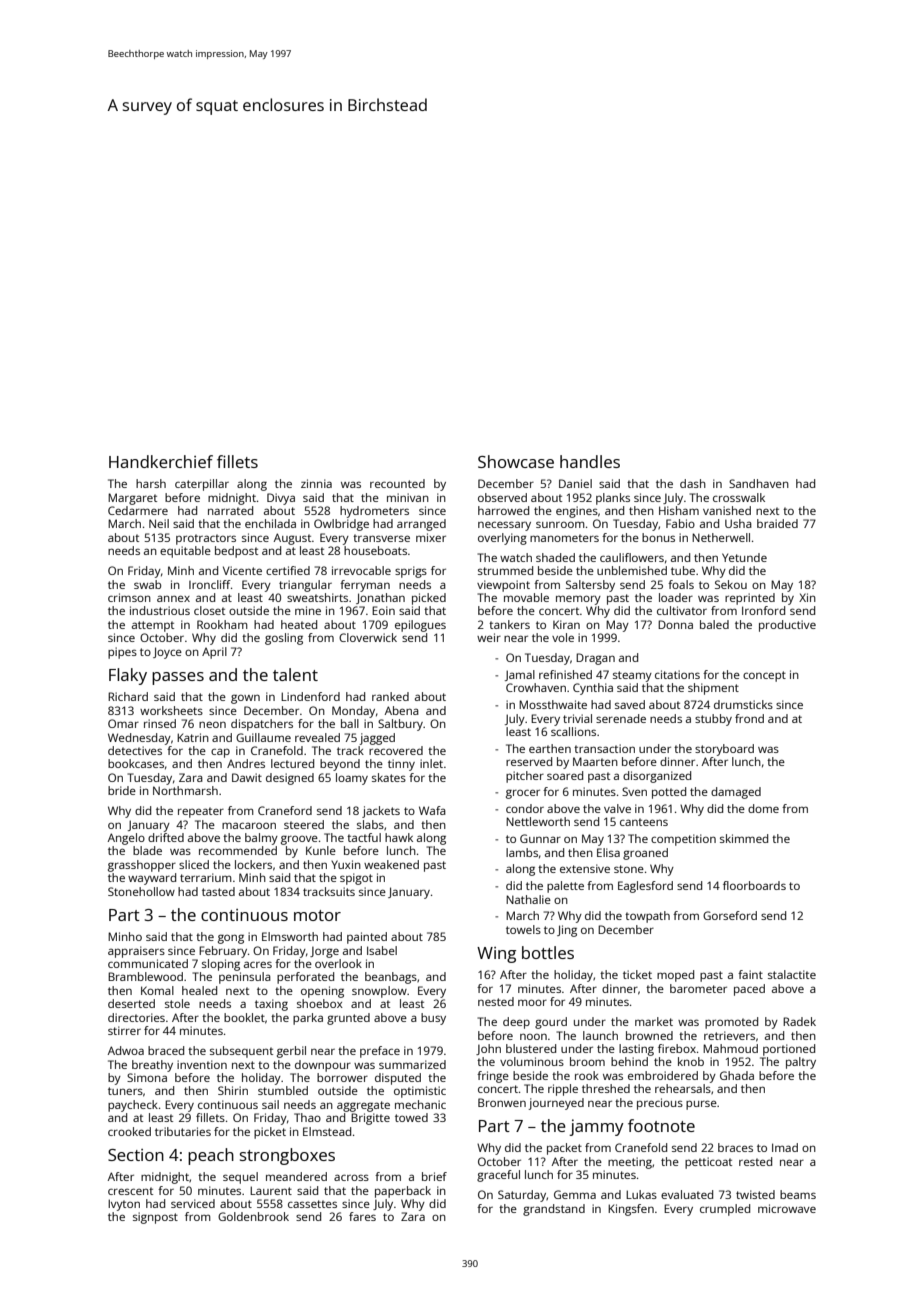  Describe the element at coordinates (563, 637) in the screenshot. I see `vole` at that location.
